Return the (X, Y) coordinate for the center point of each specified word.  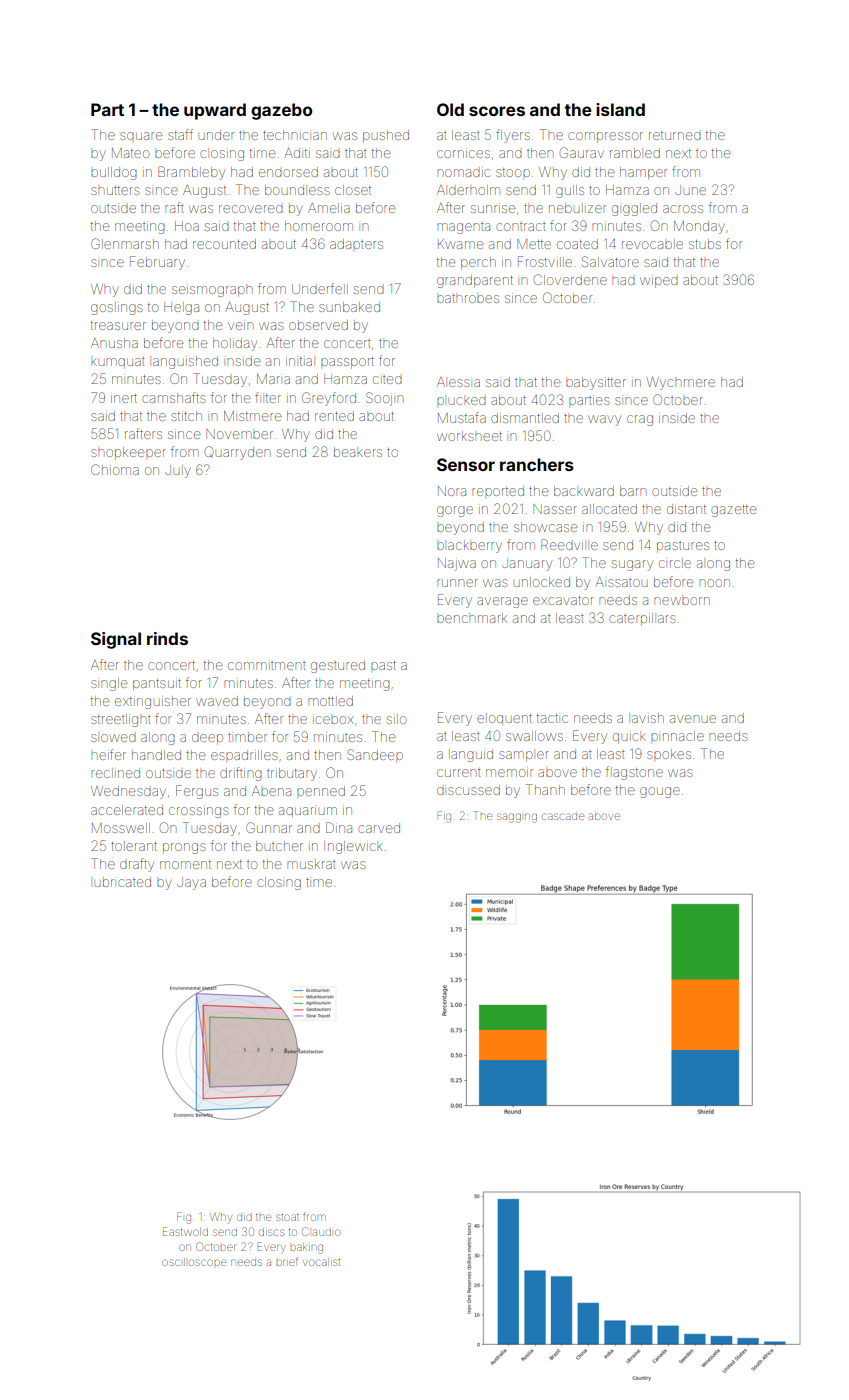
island (620, 109)
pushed (386, 136)
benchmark (472, 618)
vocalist (321, 1262)
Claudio (321, 1231)
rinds (167, 638)
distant (686, 509)
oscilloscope (194, 1262)
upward (215, 111)
